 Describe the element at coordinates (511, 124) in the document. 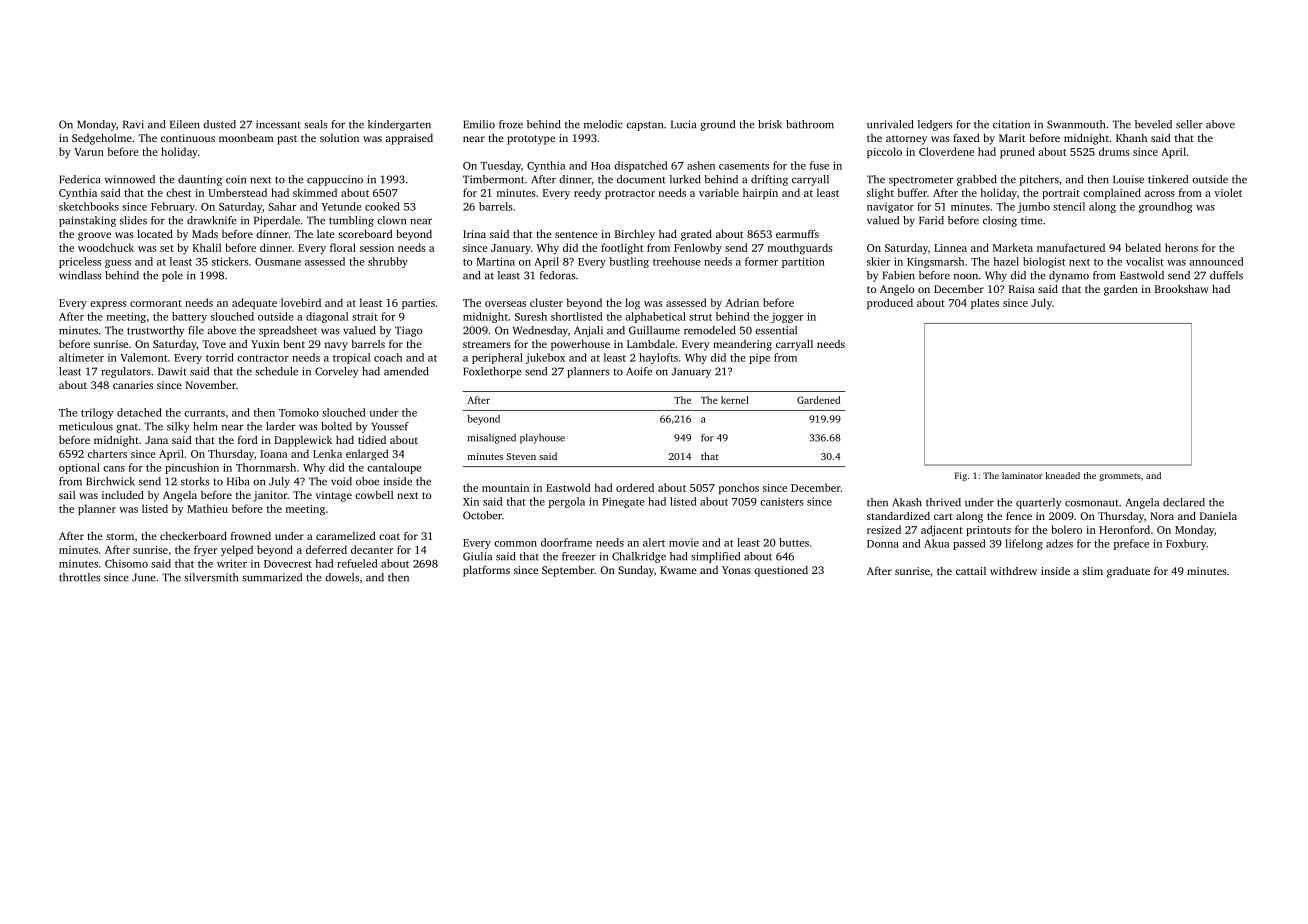

I see `froze` at that location.
